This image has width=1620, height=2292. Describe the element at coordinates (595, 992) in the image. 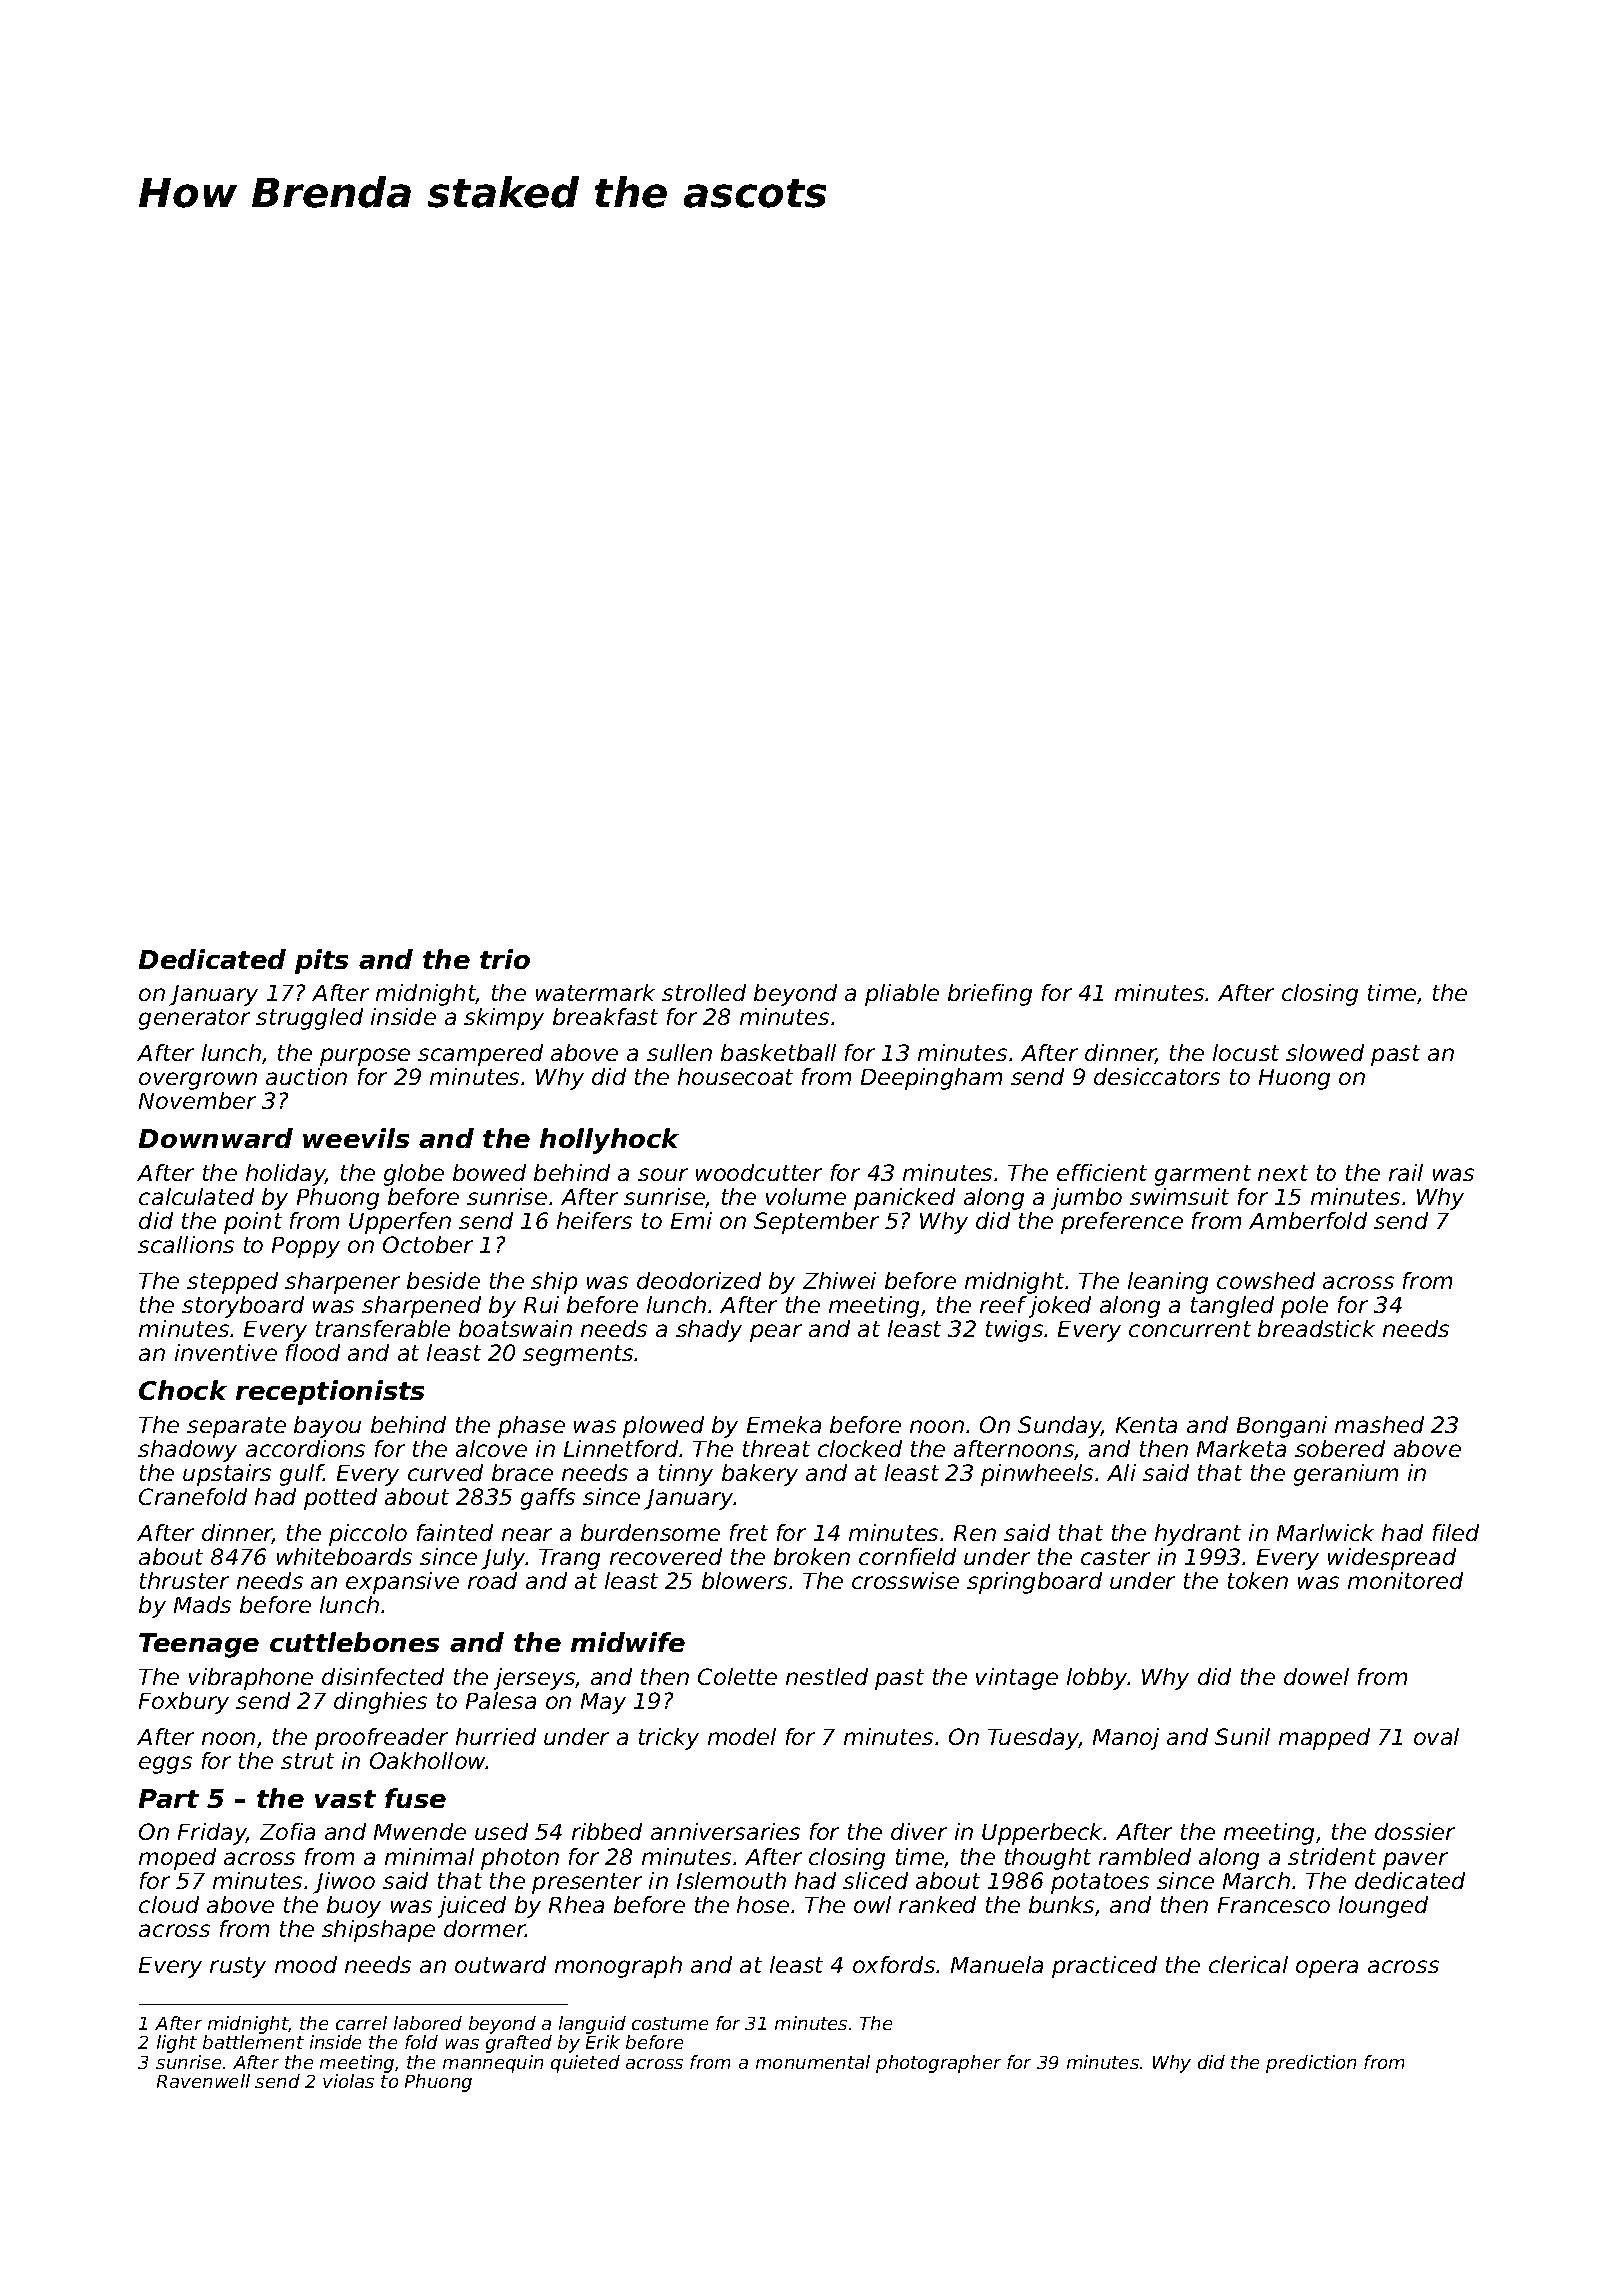

I see `watermark` at that location.
